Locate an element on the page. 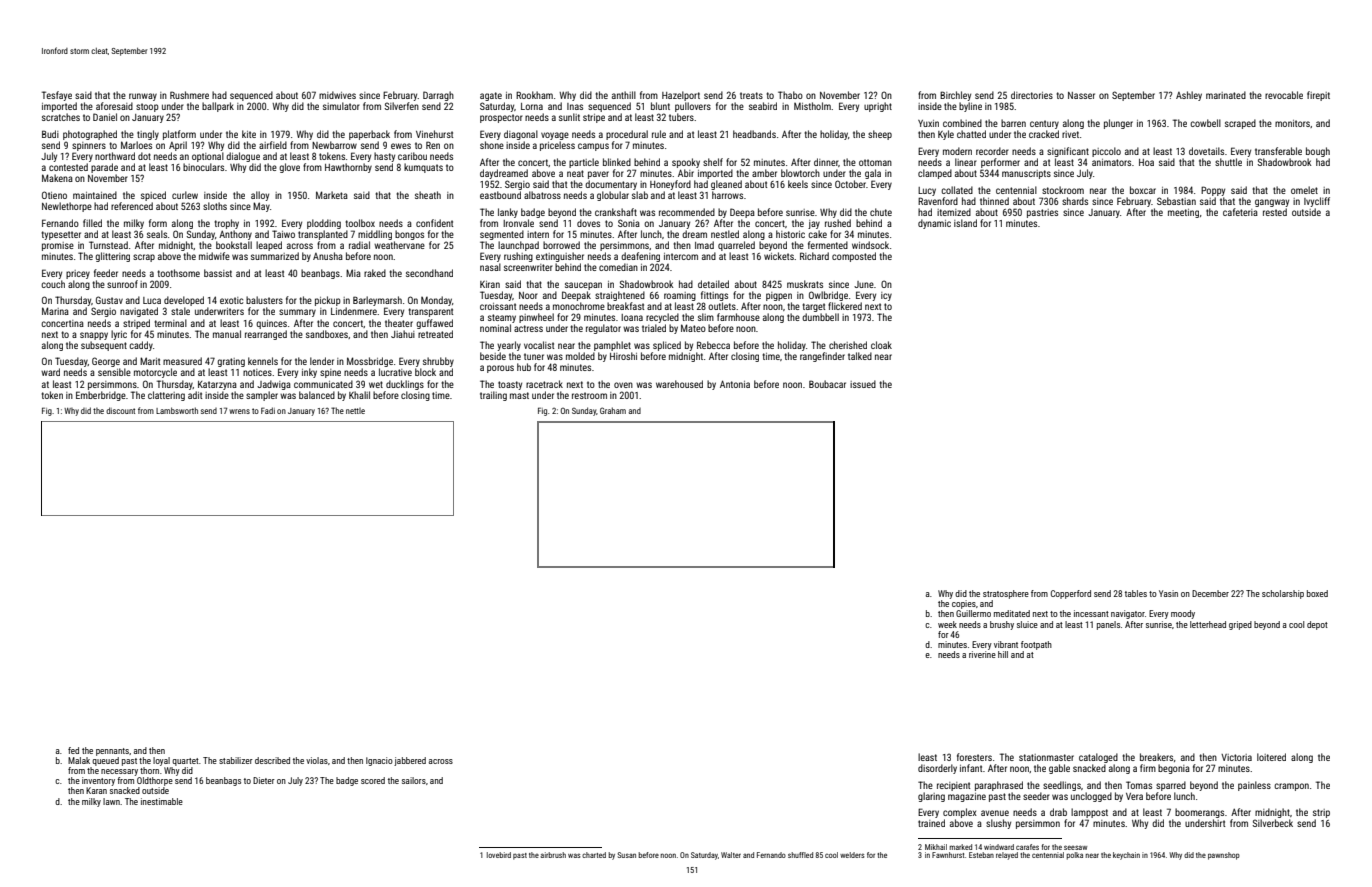 This document has height=887, width=1372. revocable is located at coordinates (1284, 95).
